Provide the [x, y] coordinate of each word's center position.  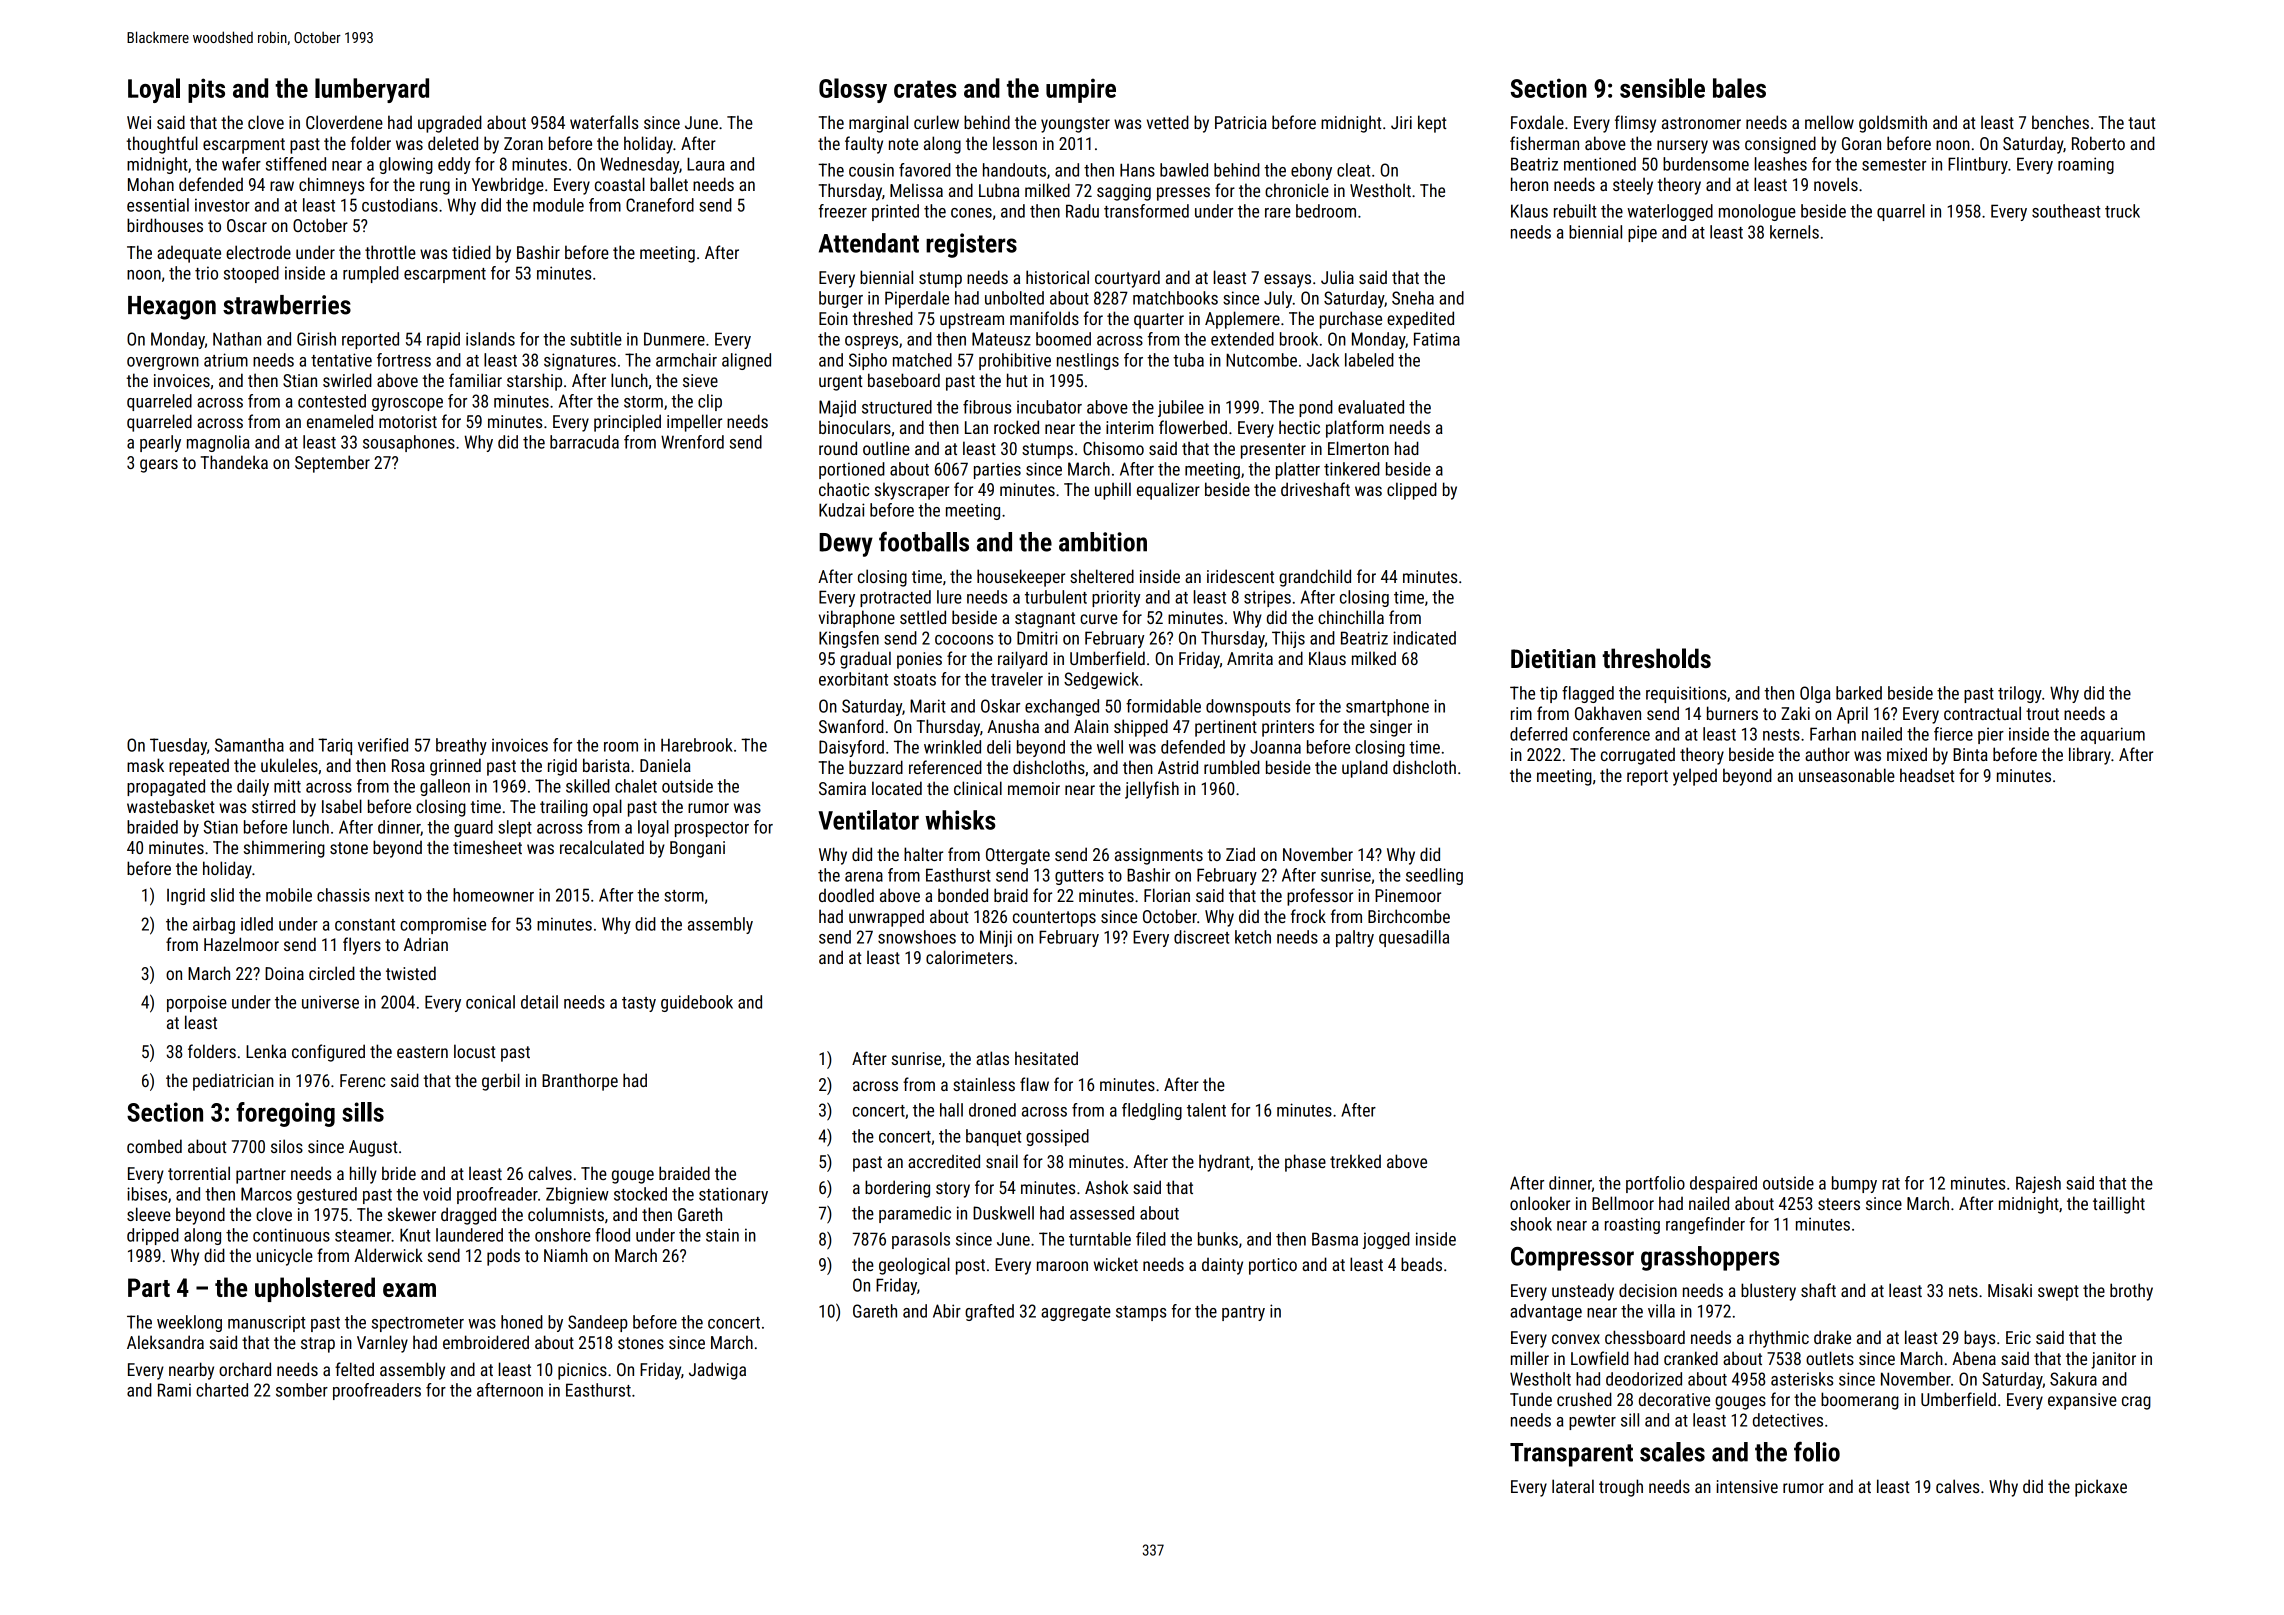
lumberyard [372, 90]
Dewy [846, 545]
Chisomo [1113, 448]
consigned [1780, 145]
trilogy [2020, 694]
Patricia [1241, 122]
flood [612, 1235]
